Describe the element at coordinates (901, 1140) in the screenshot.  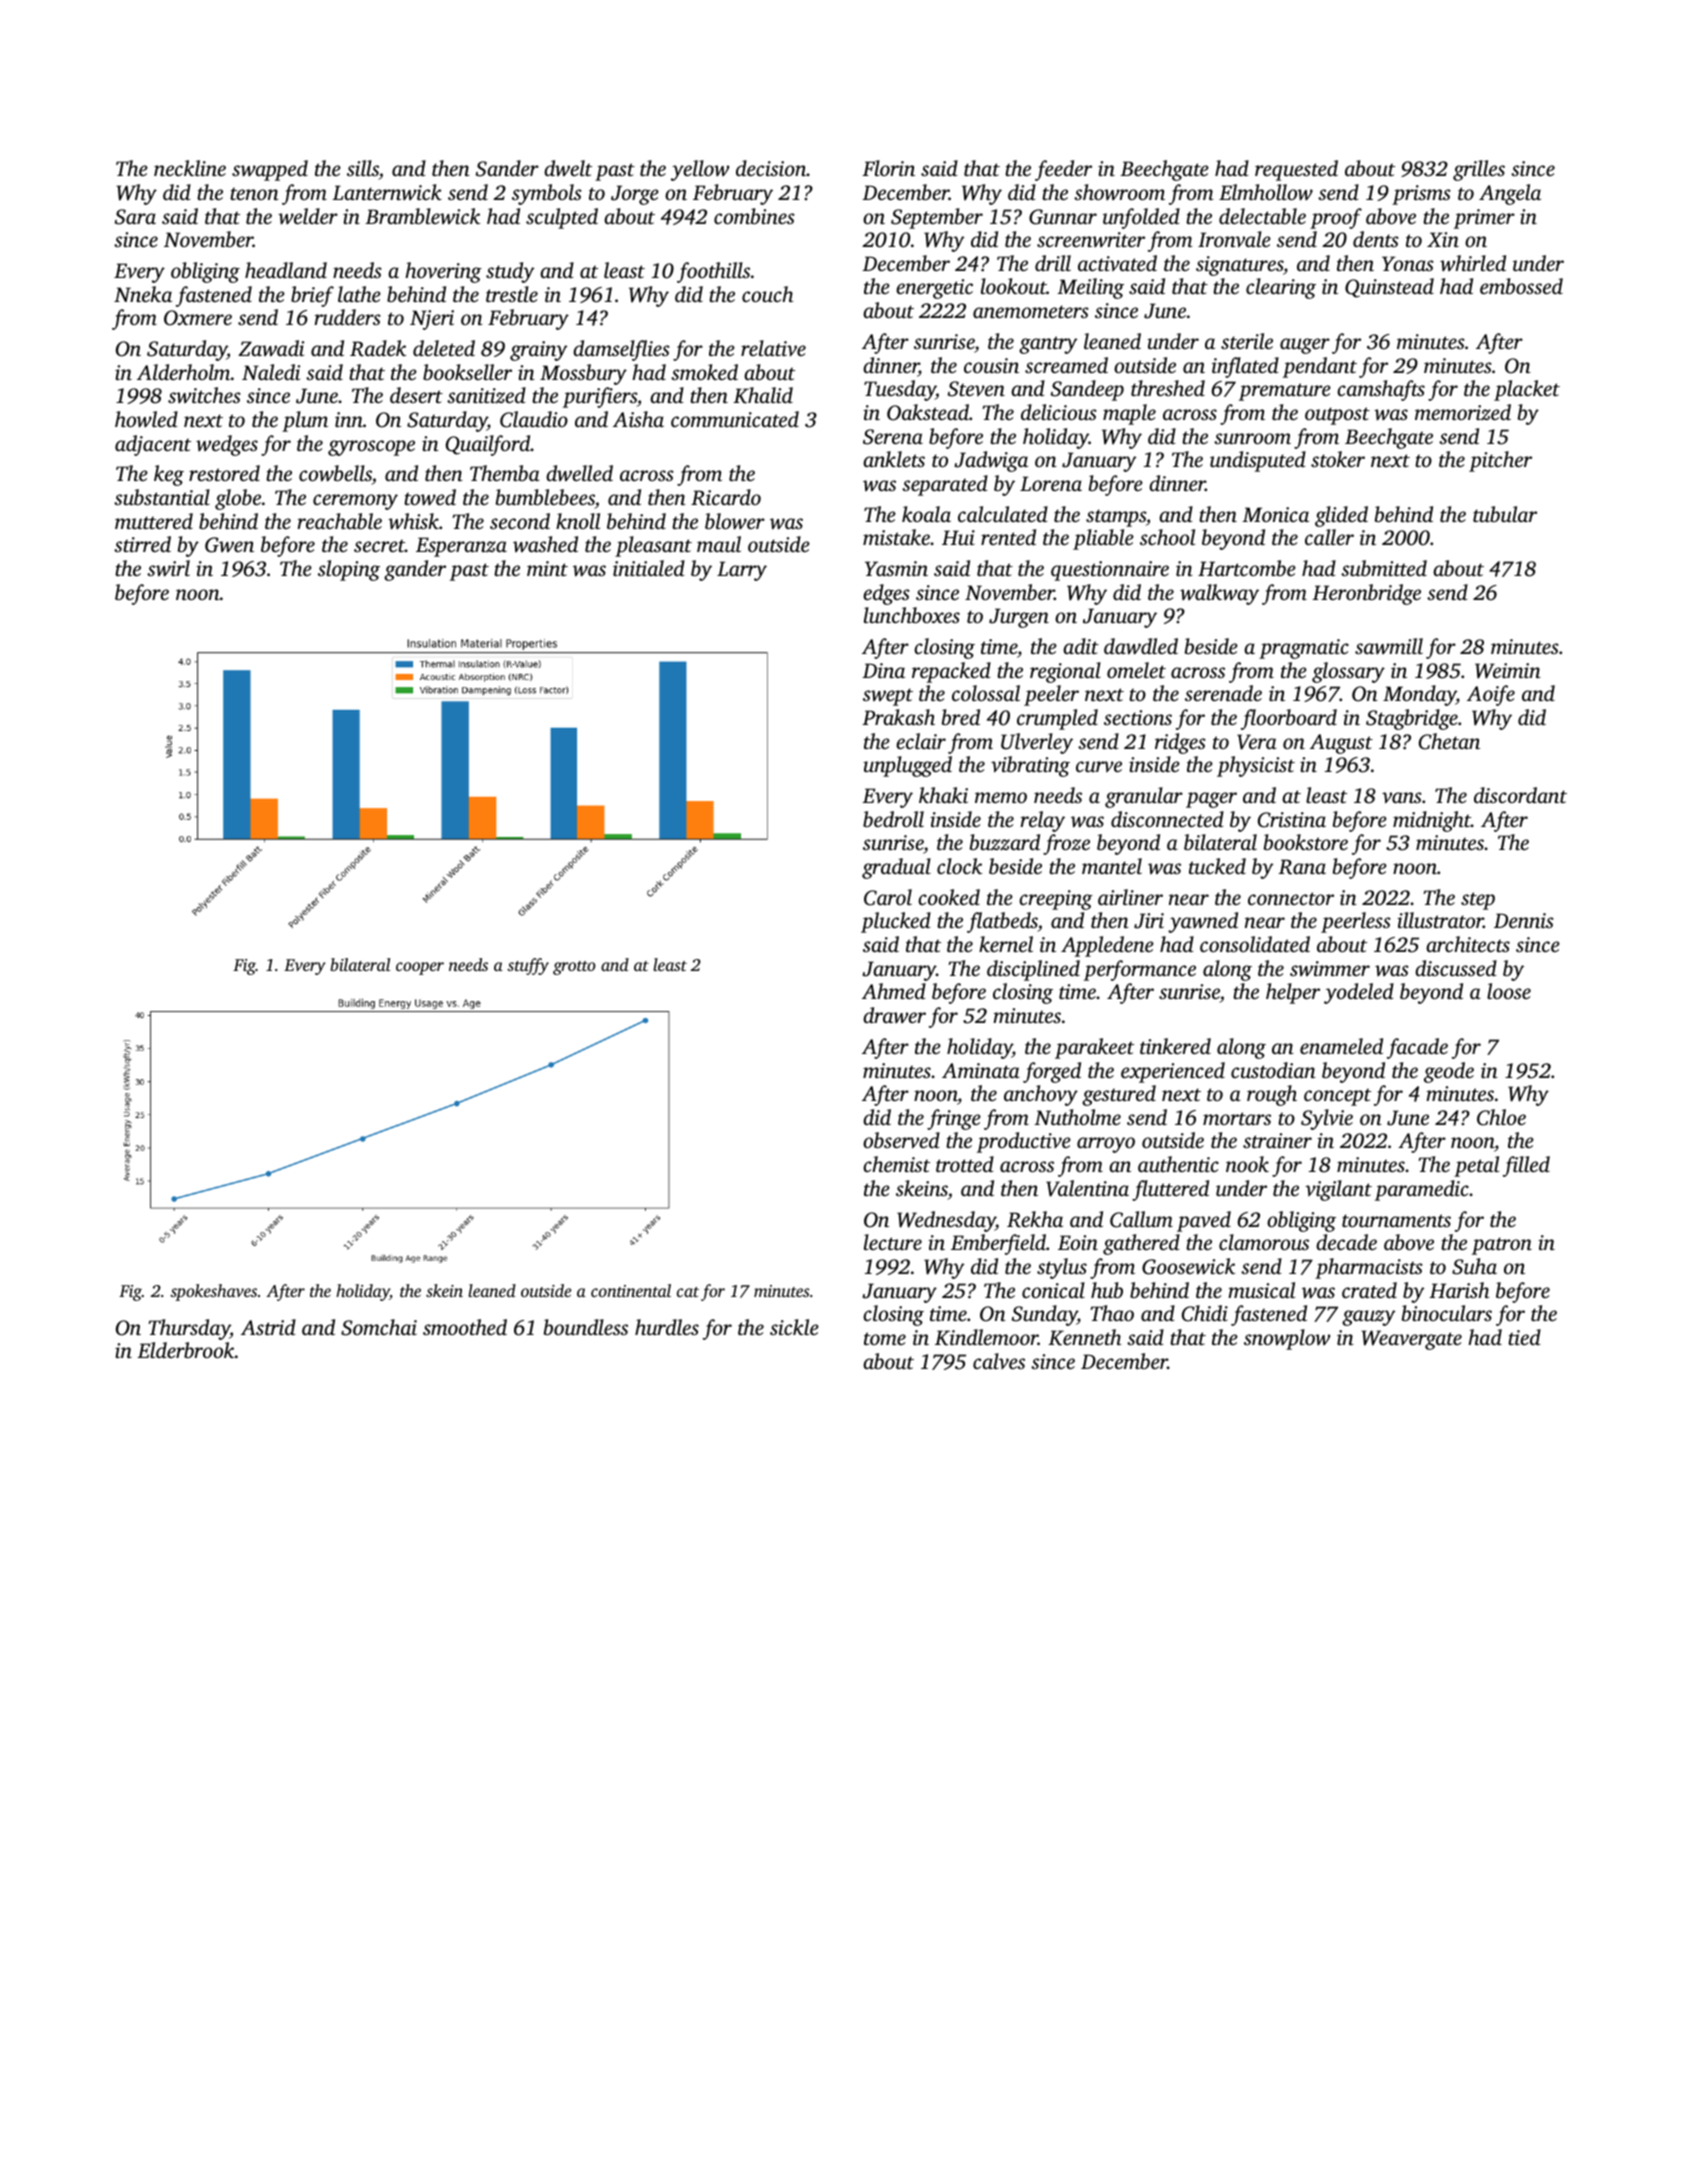
I see `observed` at that location.
